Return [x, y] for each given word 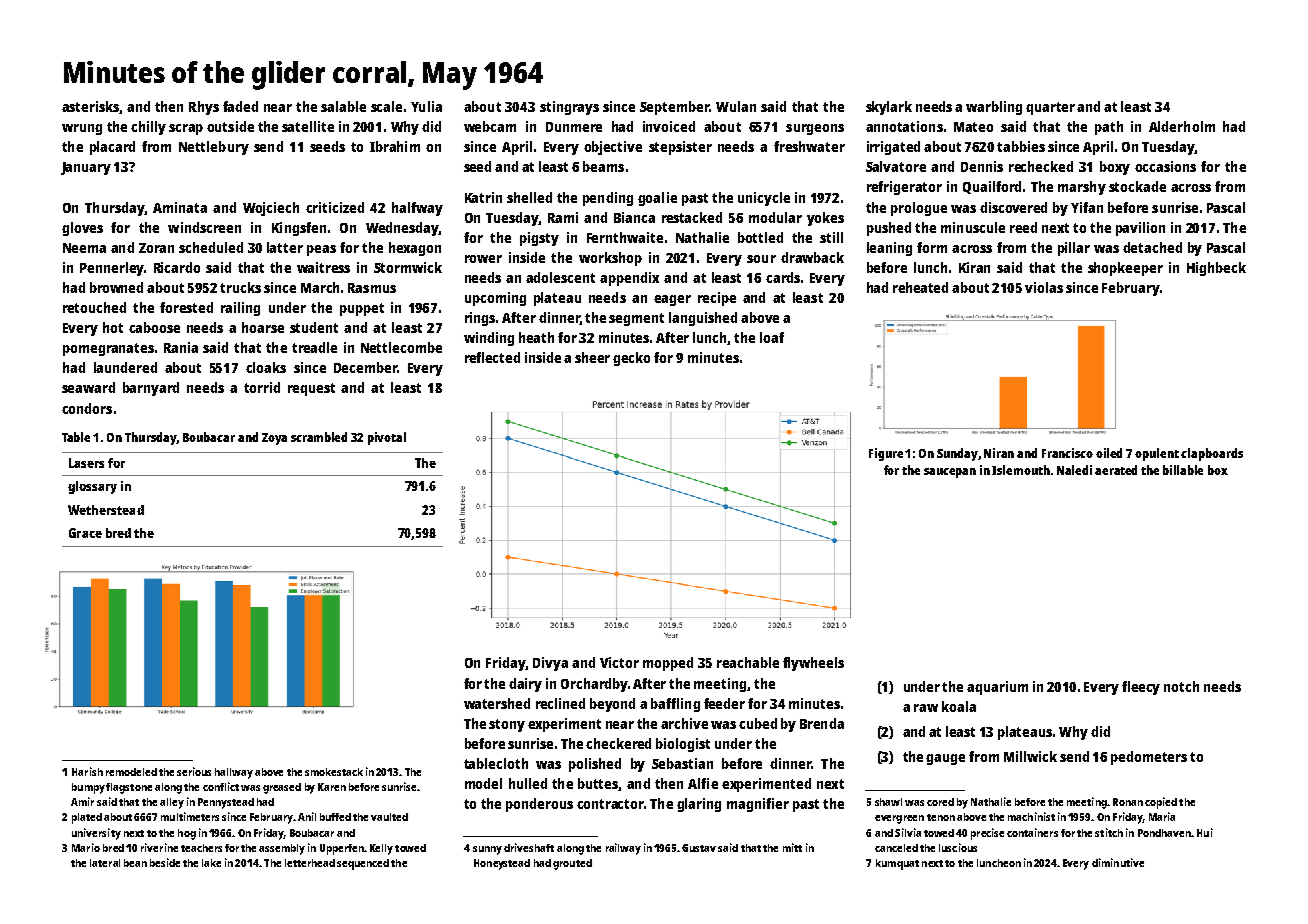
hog [187, 834]
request [311, 389]
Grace [85, 533]
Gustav [699, 848]
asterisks [90, 106]
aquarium [997, 688]
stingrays [569, 108]
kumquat [897, 864]
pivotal [387, 438]
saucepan [950, 473]
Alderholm [1182, 126]
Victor [619, 662]
